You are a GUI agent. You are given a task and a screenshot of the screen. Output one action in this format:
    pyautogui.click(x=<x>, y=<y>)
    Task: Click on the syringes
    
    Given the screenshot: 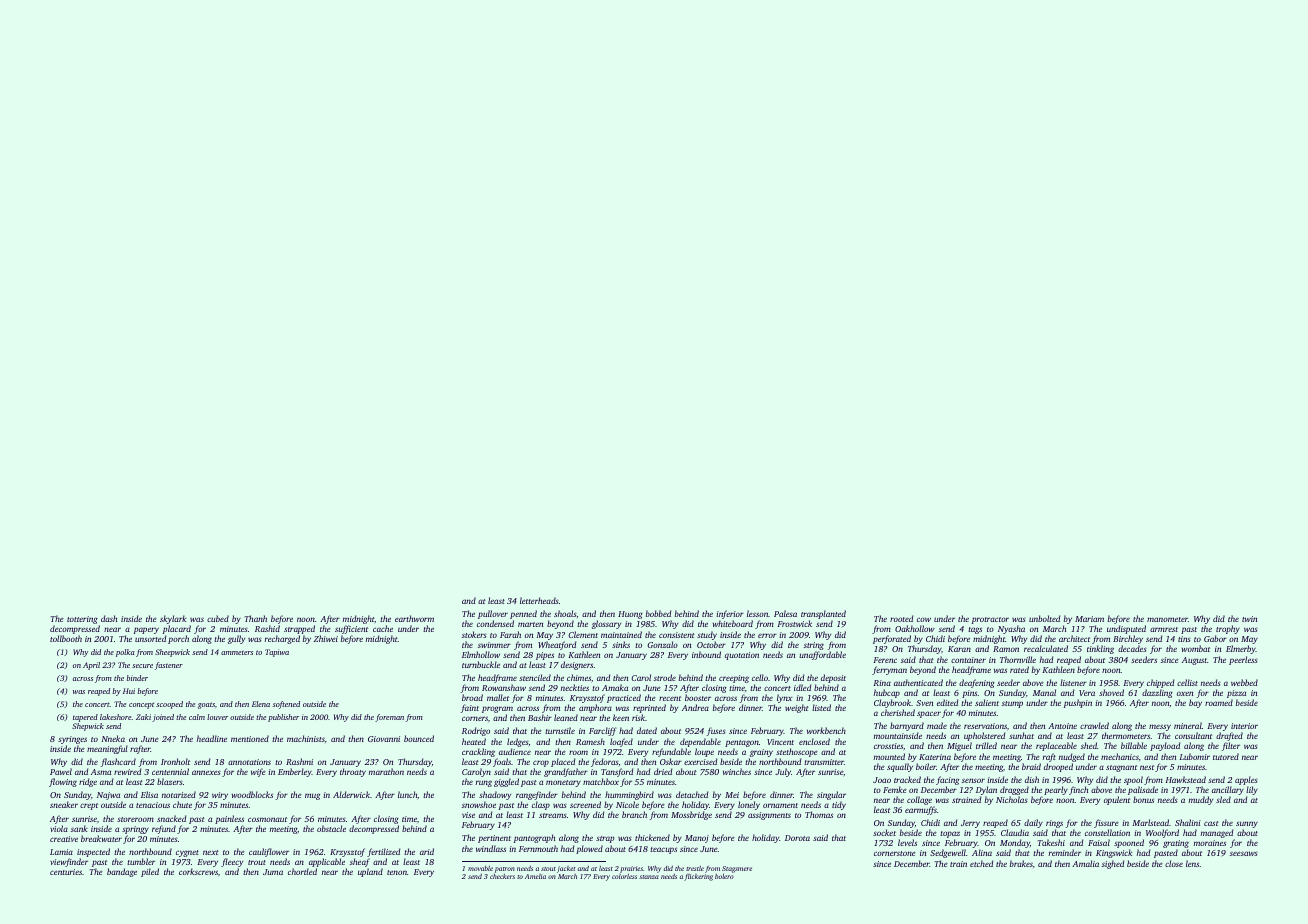 What is the action you would take?
    pyautogui.click(x=72, y=740)
